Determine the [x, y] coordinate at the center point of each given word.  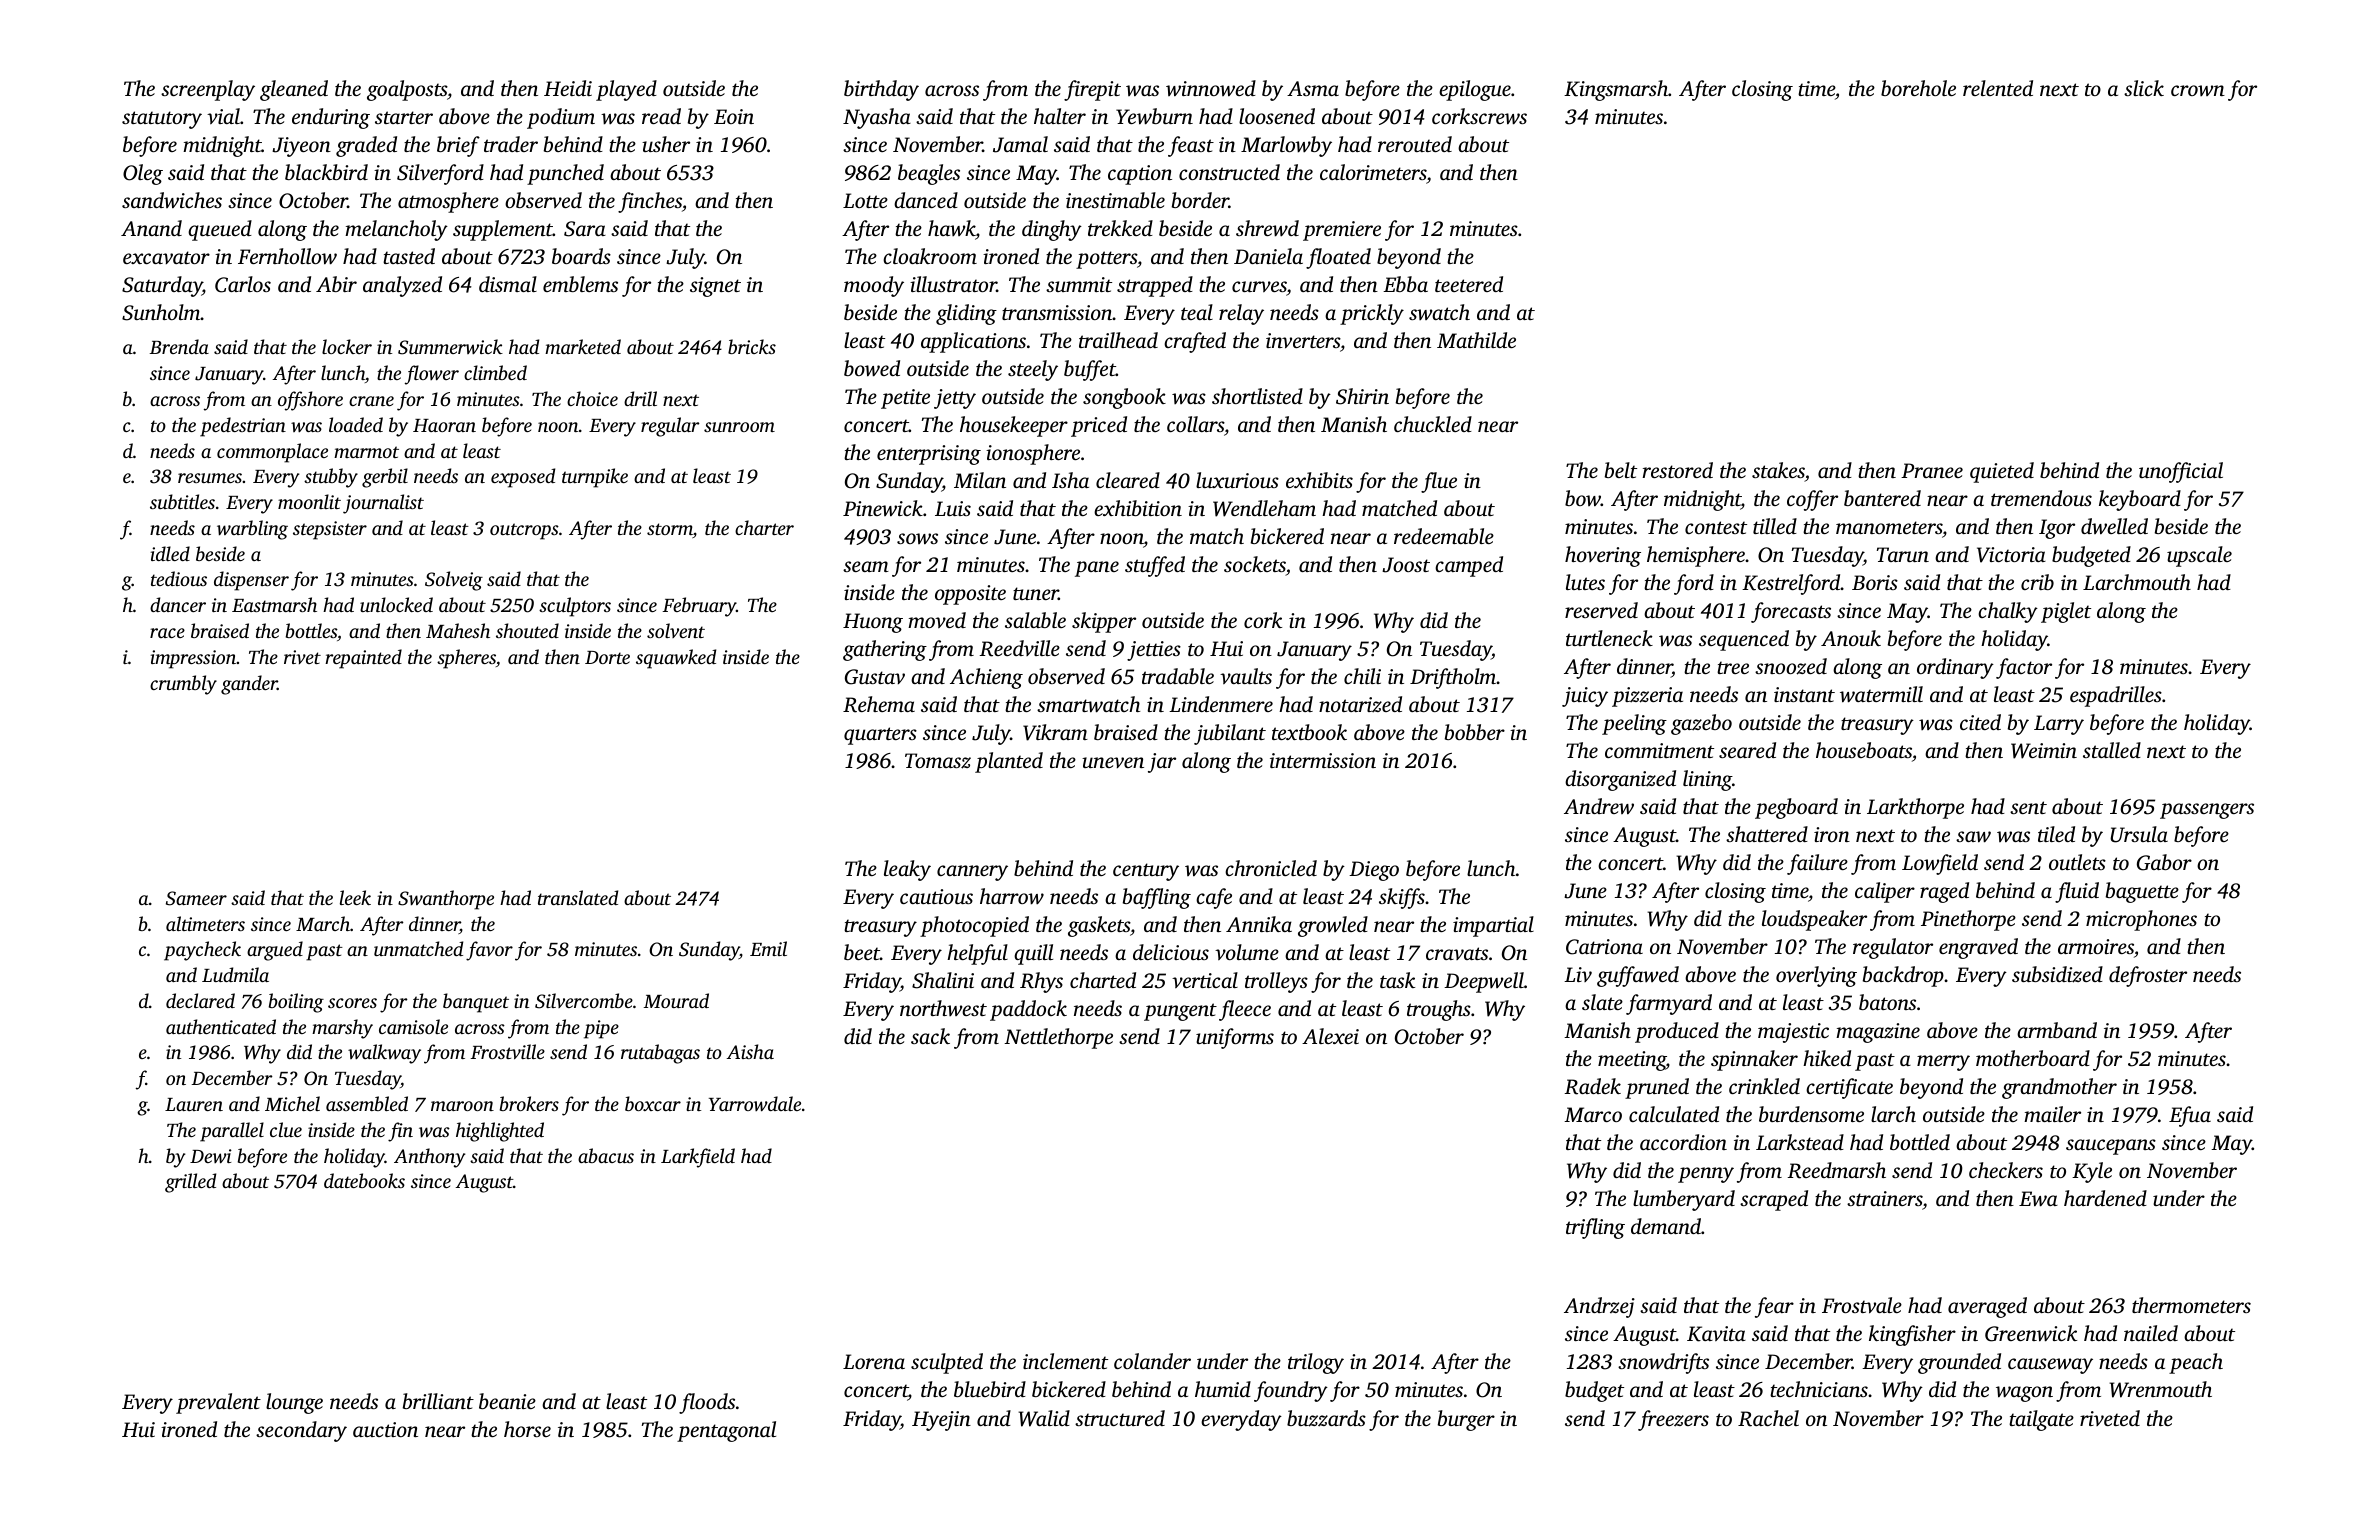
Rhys [1041, 982]
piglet [2066, 612]
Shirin [1362, 396]
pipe [601, 1029]
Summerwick [450, 347]
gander [249, 685]
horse [527, 1429]
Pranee [1932, 470]
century [1146, 872]
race [167, 633]
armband [2057, 1030]
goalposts [407, 90]
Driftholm [1453, 678]
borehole [1918, 88]
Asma [1313, 88]
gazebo [1701, 724]
